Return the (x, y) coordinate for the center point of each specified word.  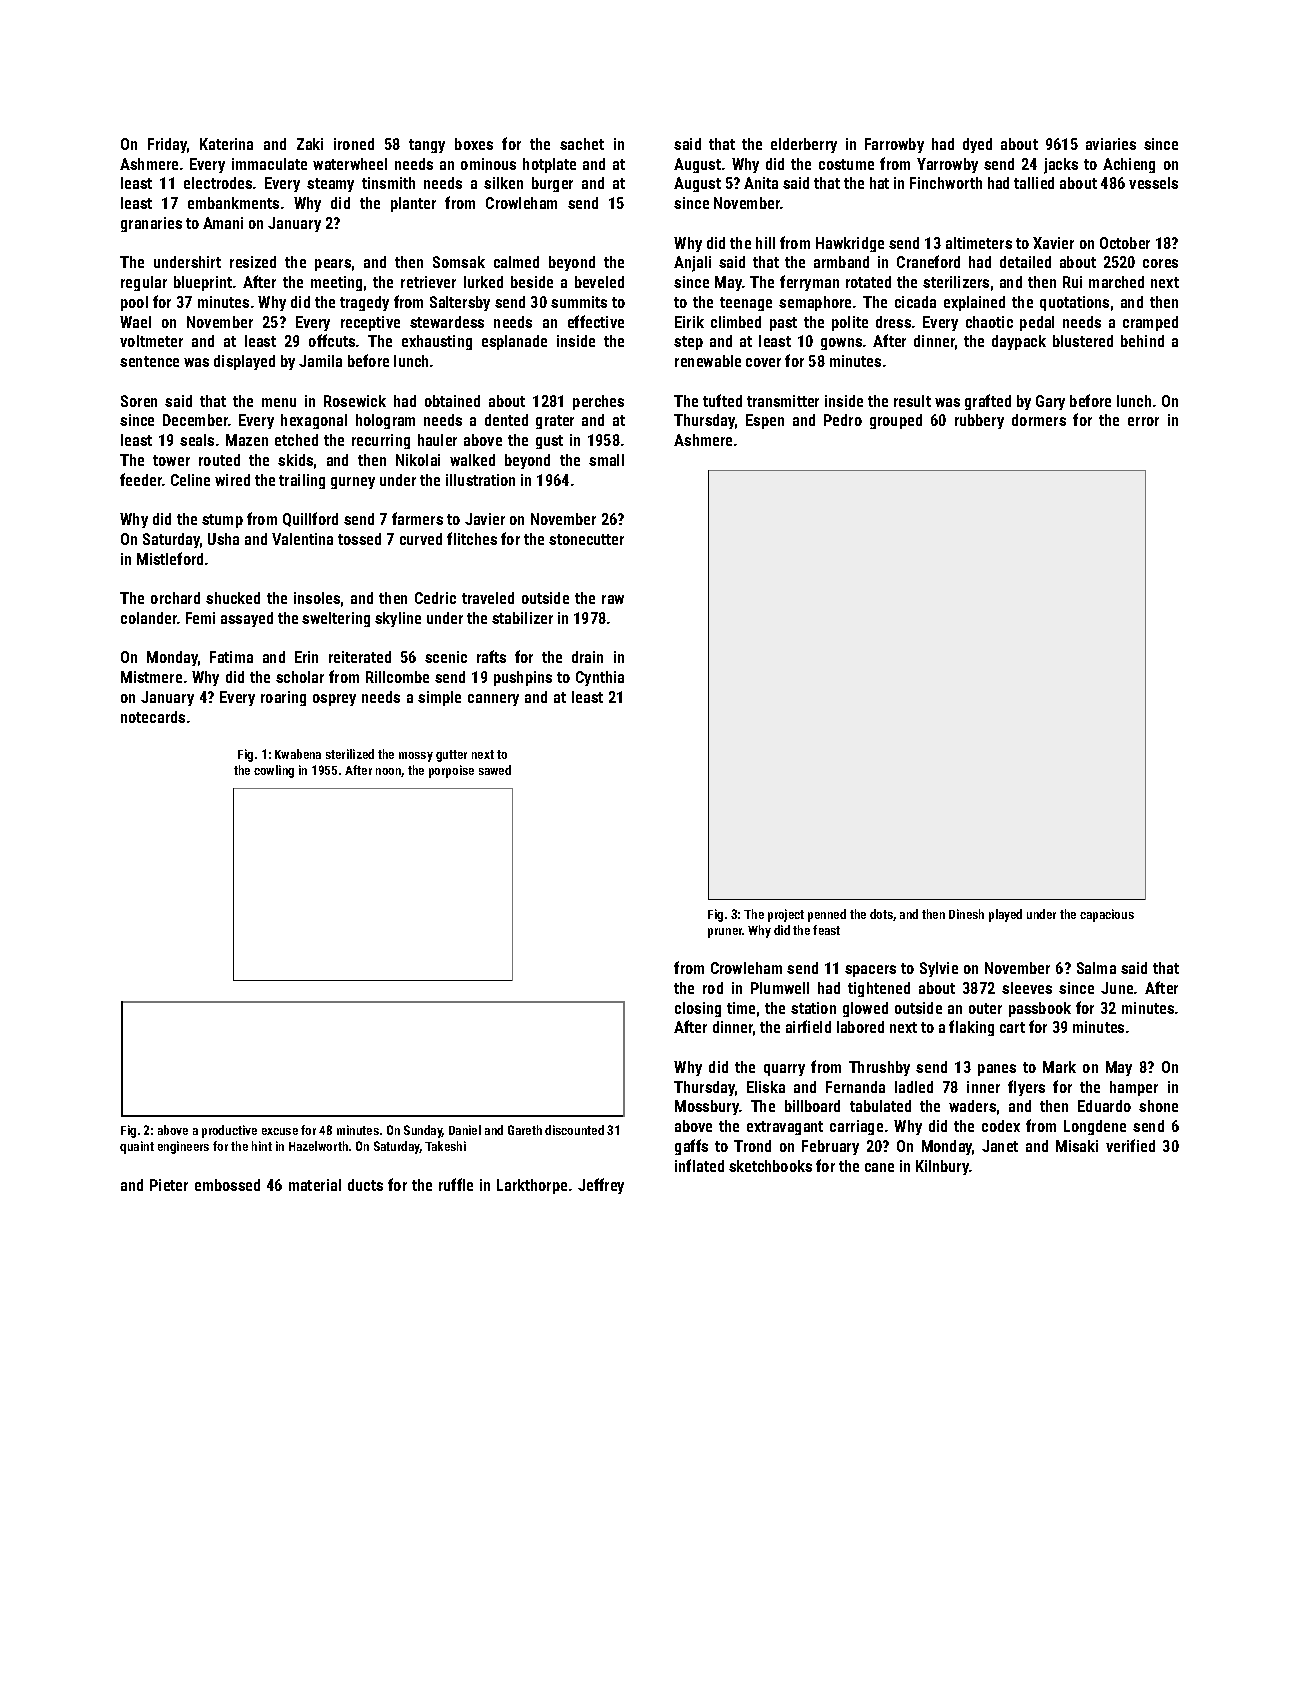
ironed (354, 144)
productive (229, 1131)
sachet (582, 144)
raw (613, 599)
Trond (752, 1146)
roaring (283, 698)
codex (1001, 1126)
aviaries (1111, 144)
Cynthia (600, 678)
